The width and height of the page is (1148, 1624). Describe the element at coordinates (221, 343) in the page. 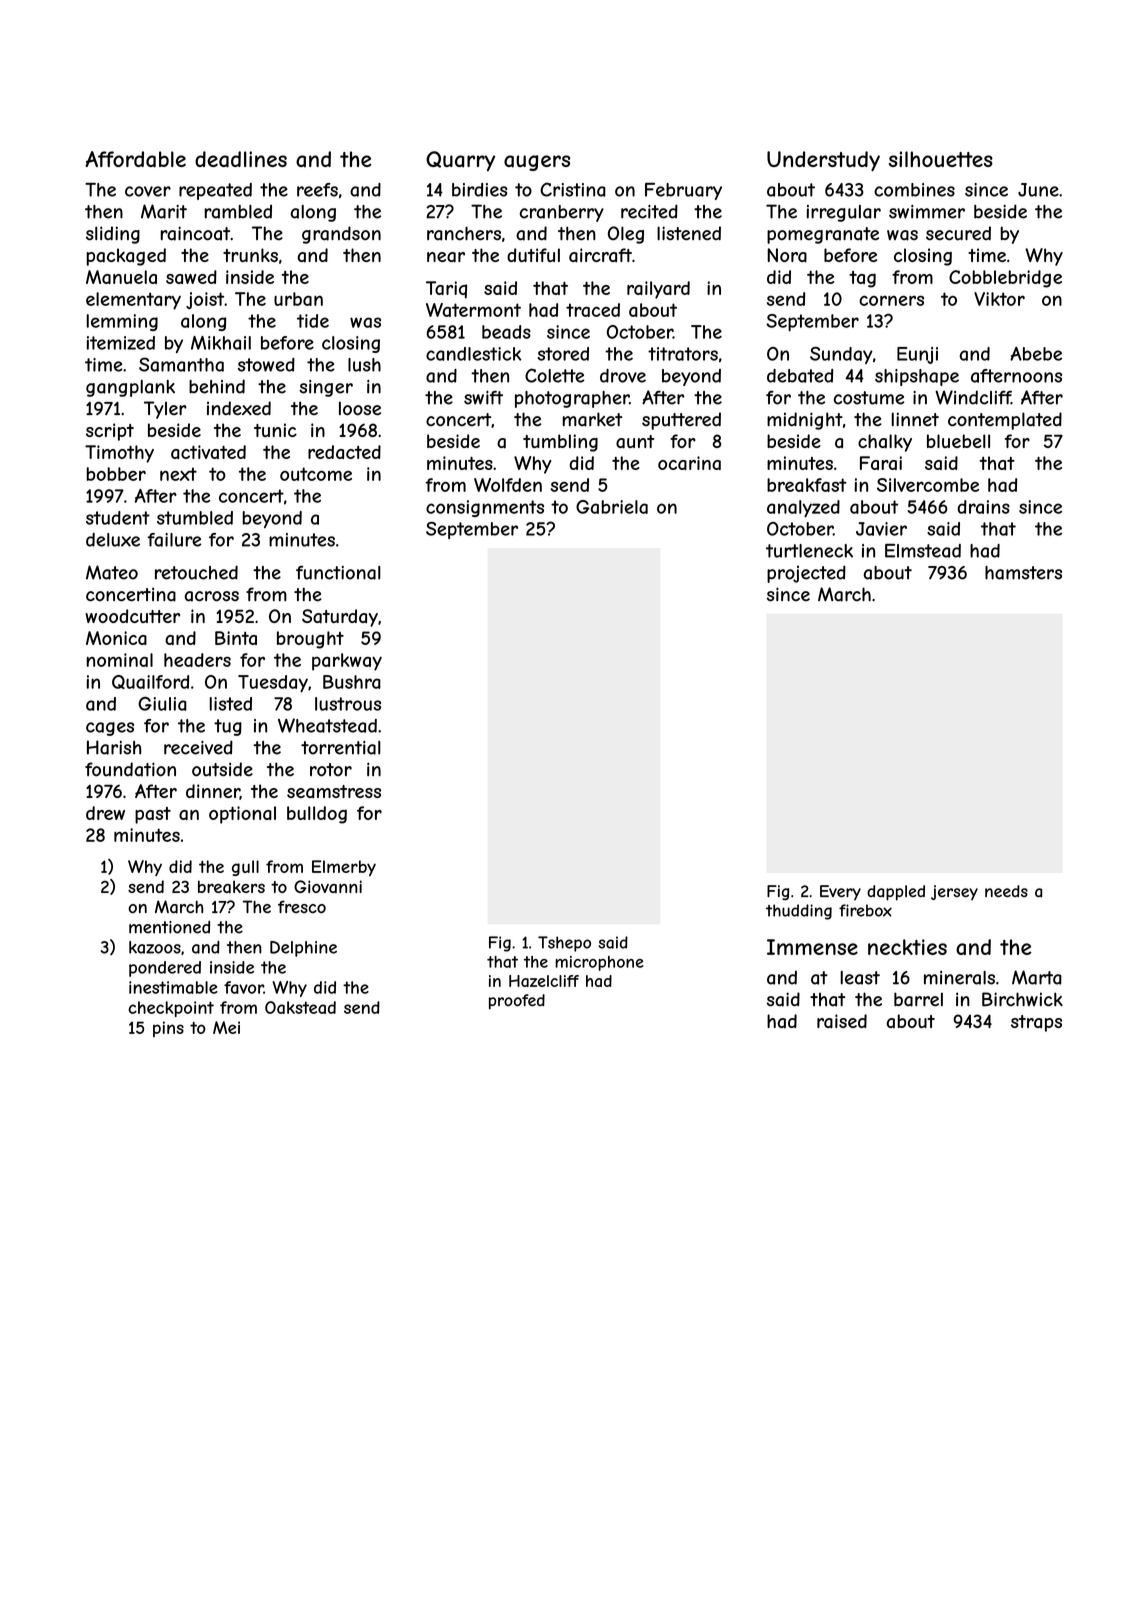

I see `Mikhail` at that location.
